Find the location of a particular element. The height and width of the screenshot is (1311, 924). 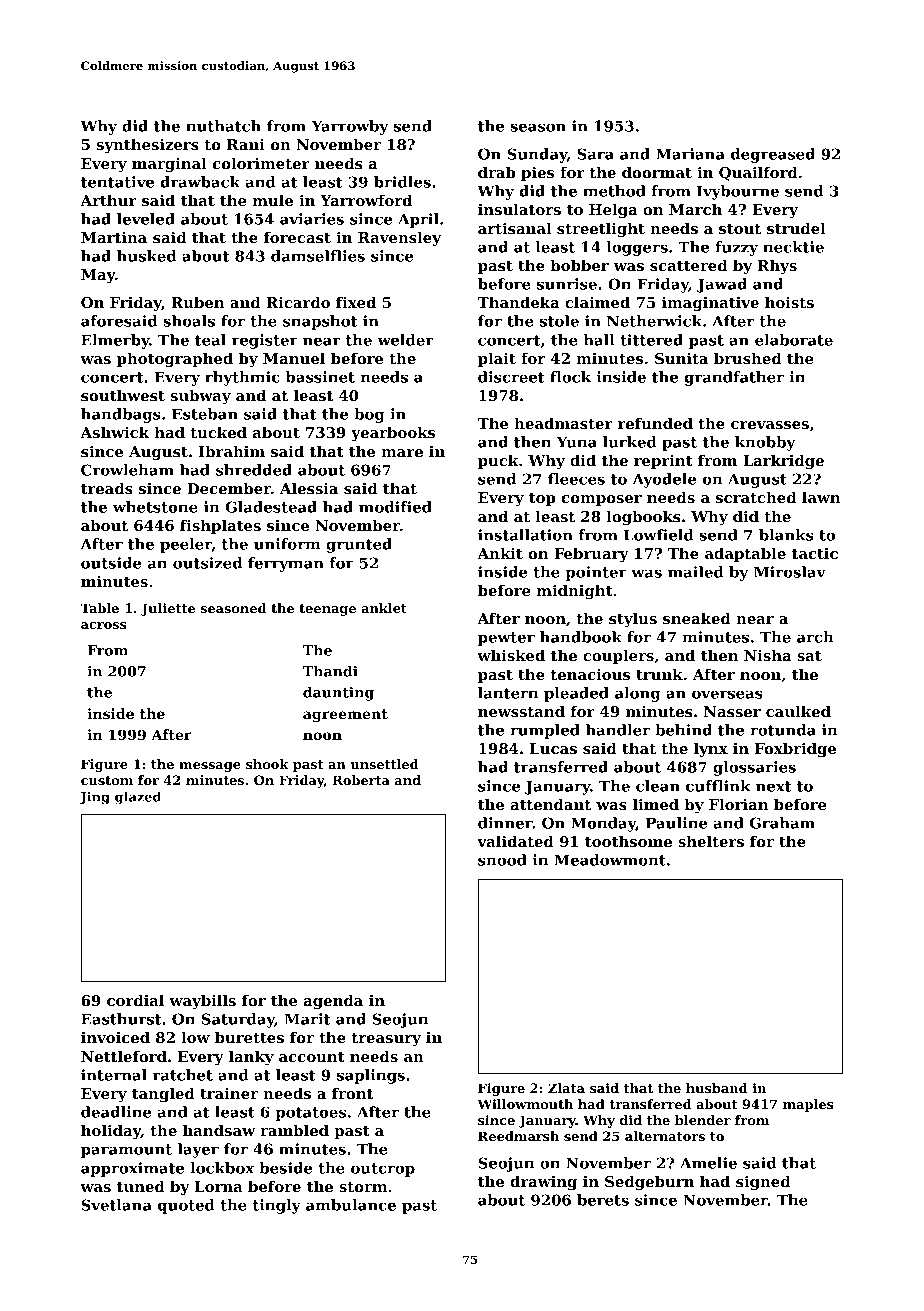

Ashwick is located at coordinates (115, 432).
